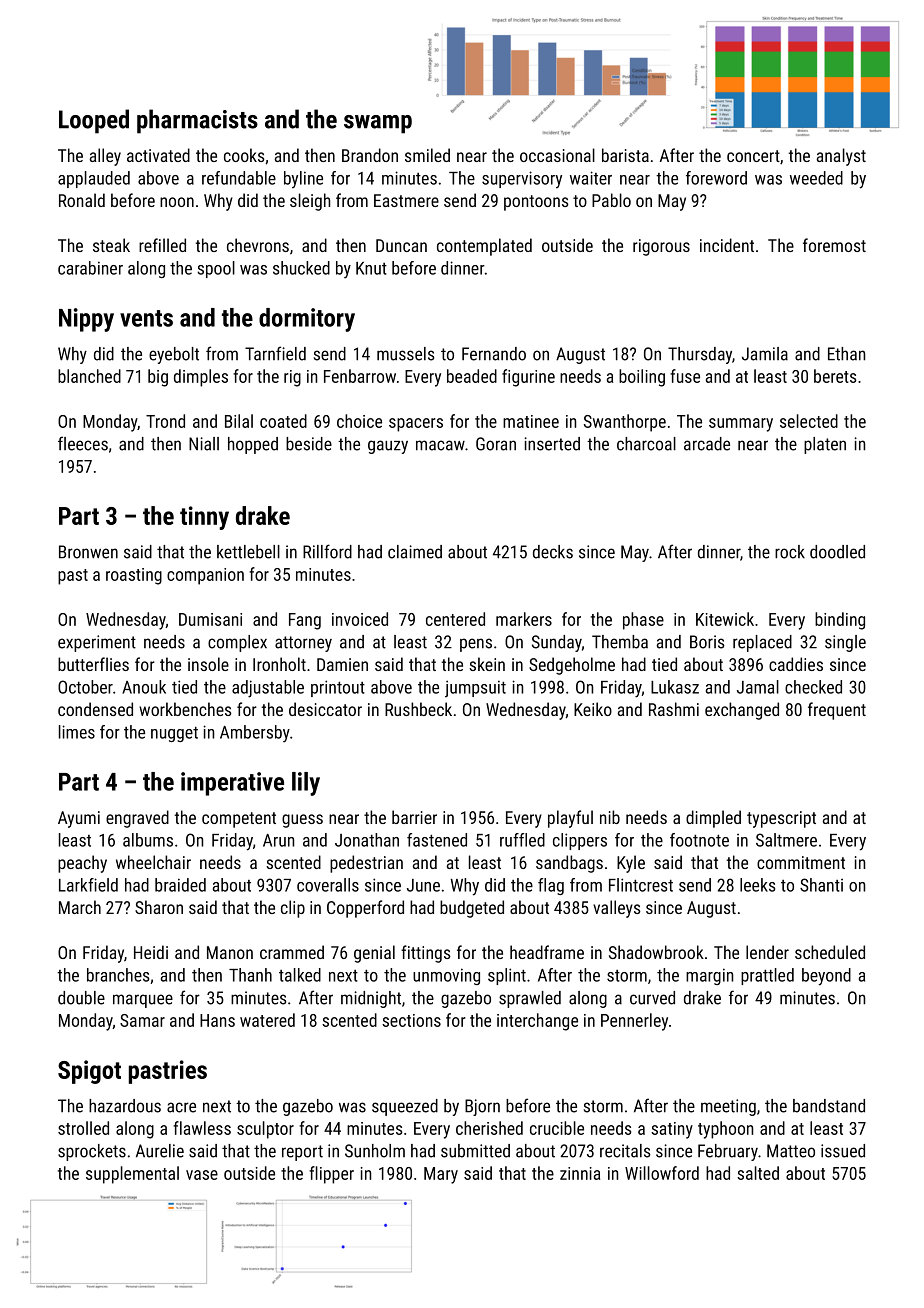  What do you see at coordinates (835, 376) in the image?
I see `berets` at bounding box center [835, 376].
